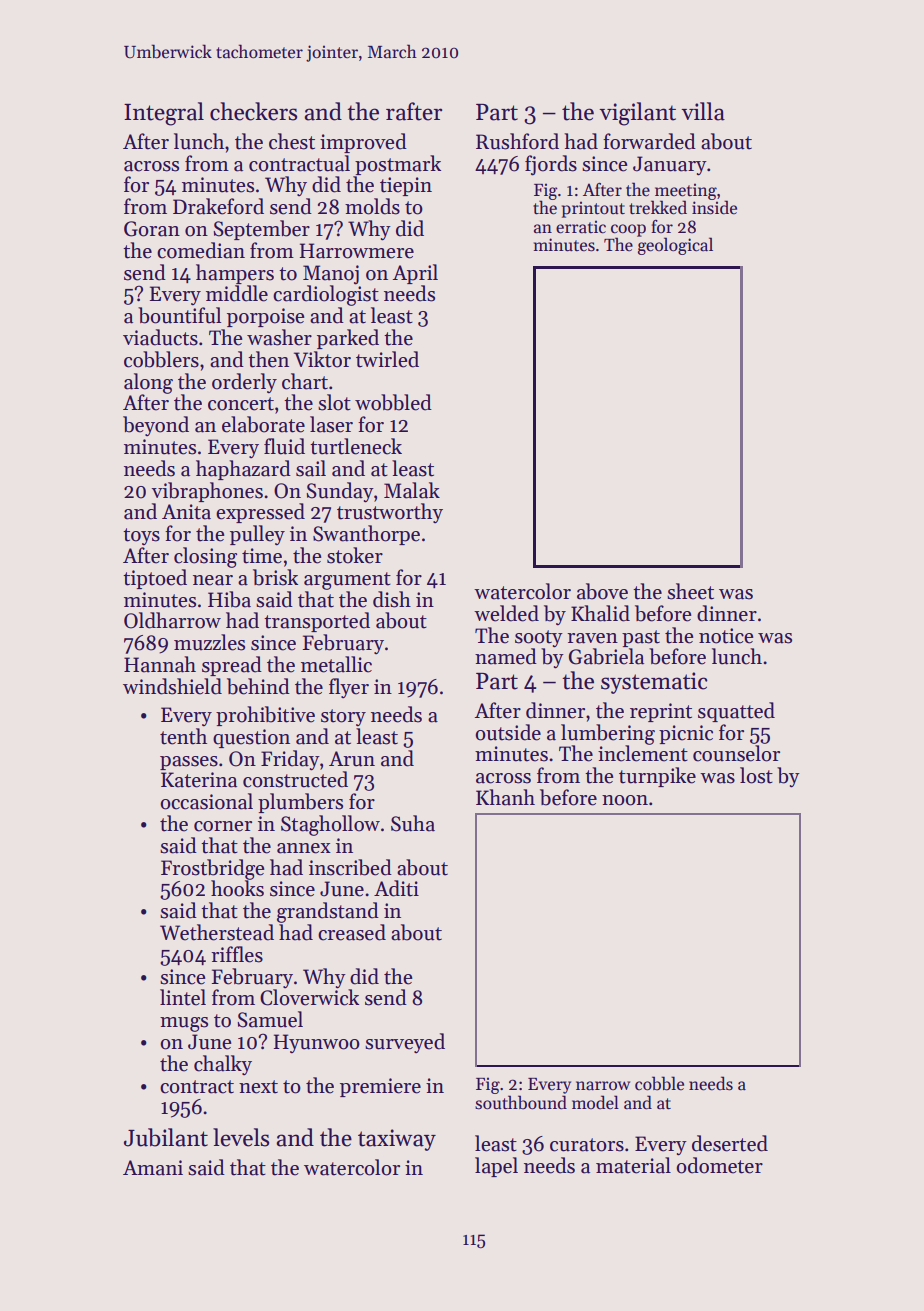 This document has width=924, height=1311. I want to click on sheet, so click(690, 591).
